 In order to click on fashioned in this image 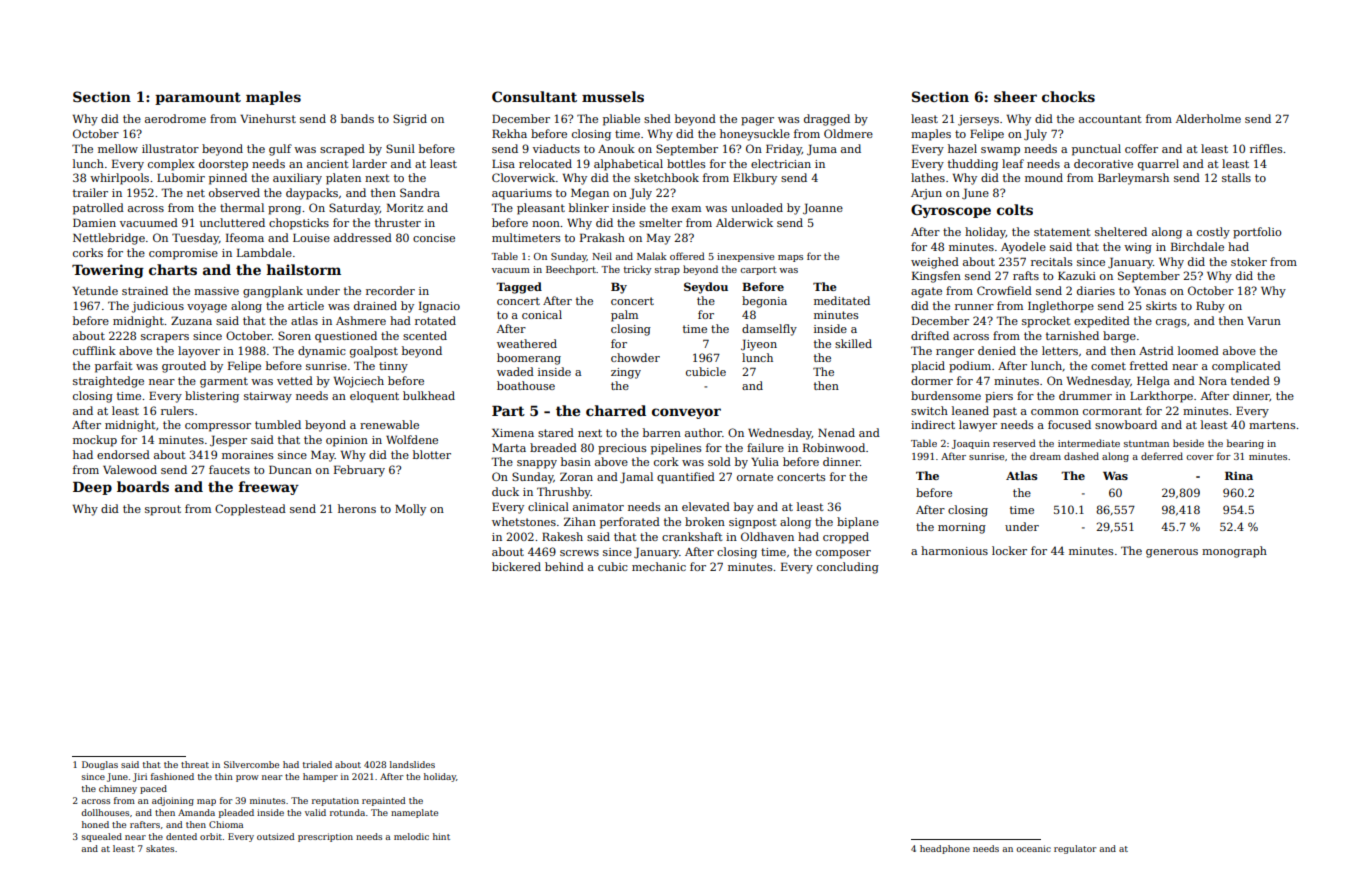, I will do `click(172, 776)`.
